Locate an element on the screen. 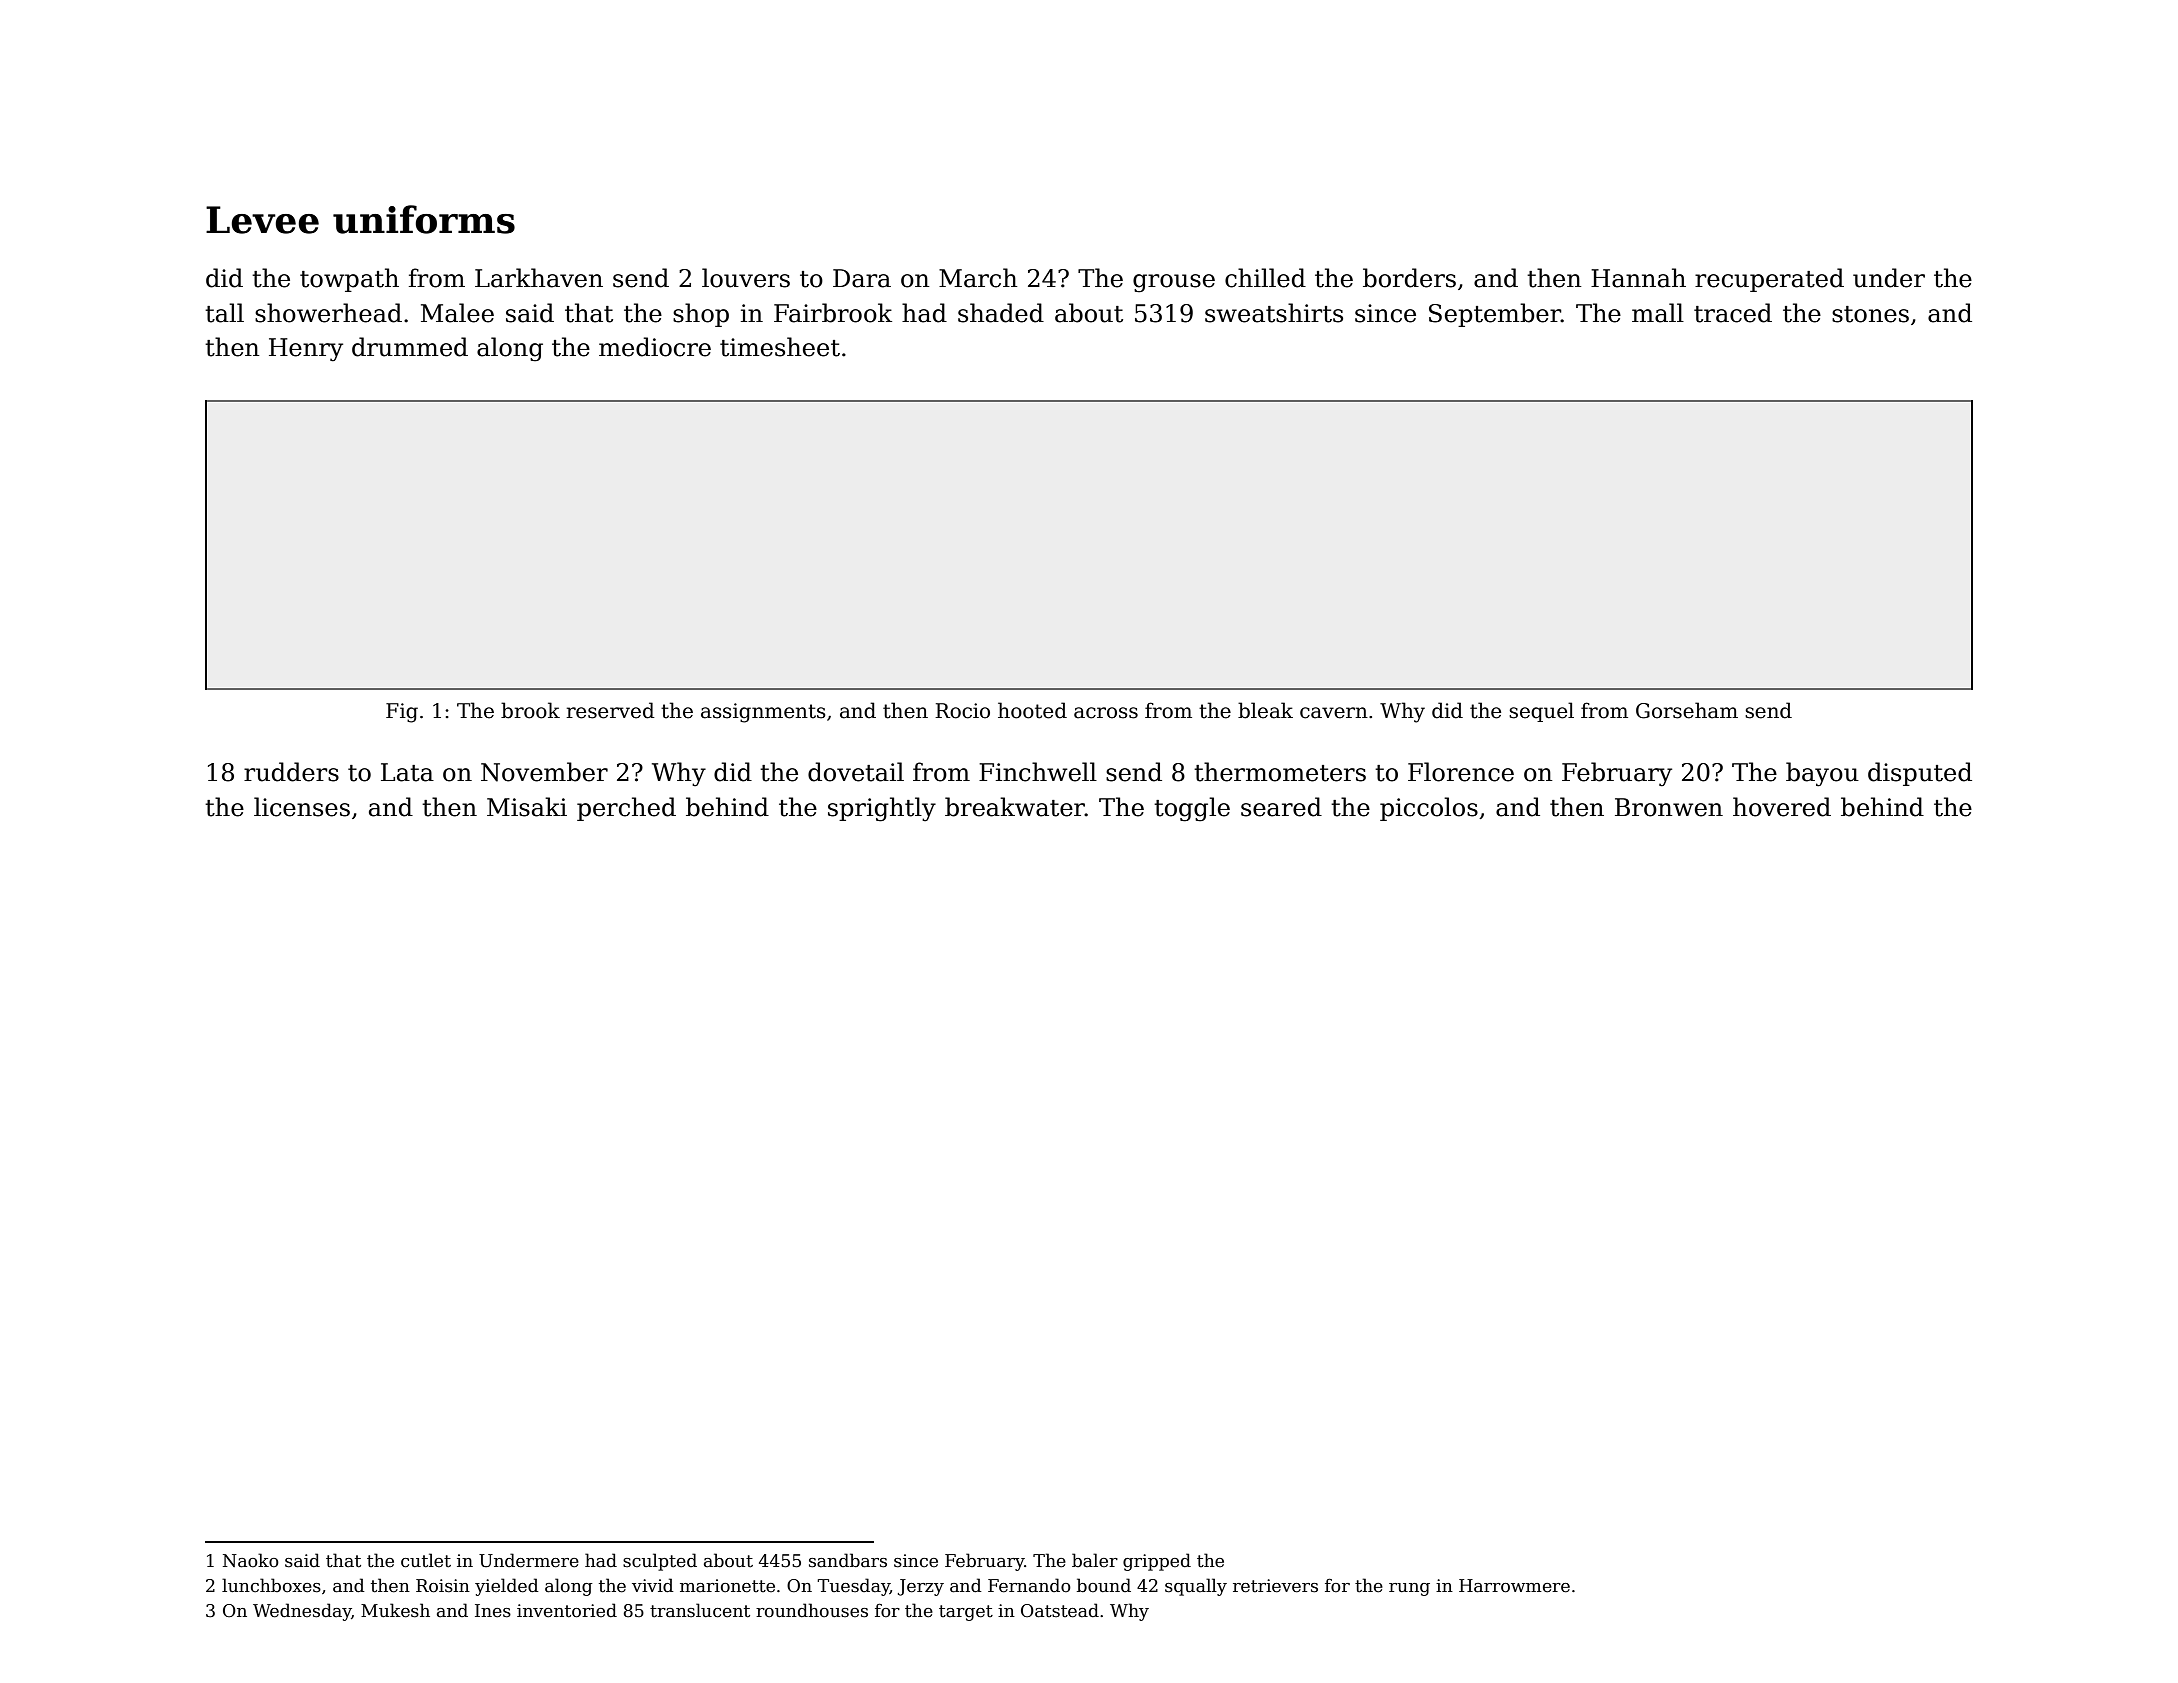 This screenshot has height=1683, width=2178. sculpted is located at coordinates (660, 1562).
